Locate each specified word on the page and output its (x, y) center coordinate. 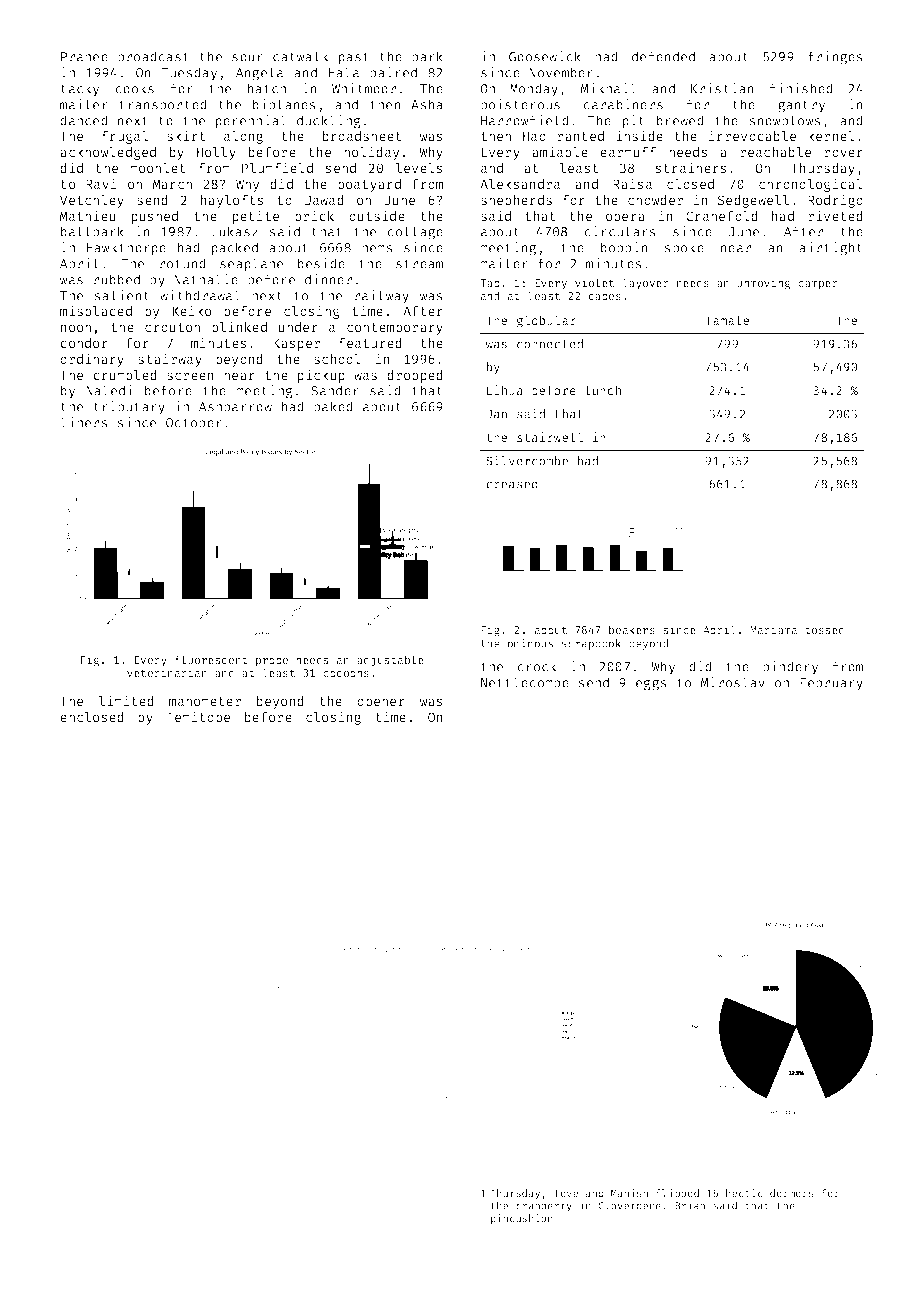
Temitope (198, 718)
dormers (792, 1193)
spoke (684, 249)
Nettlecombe (525, 682)
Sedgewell (753, 201)
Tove (566, 1193)
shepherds (516, 201)
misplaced (96, 312)
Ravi (101, 183)
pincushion (522, 1219)
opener (381, 703)
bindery (790, 668)
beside (321, 263)
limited (126, 700)
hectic (744, 1193)
